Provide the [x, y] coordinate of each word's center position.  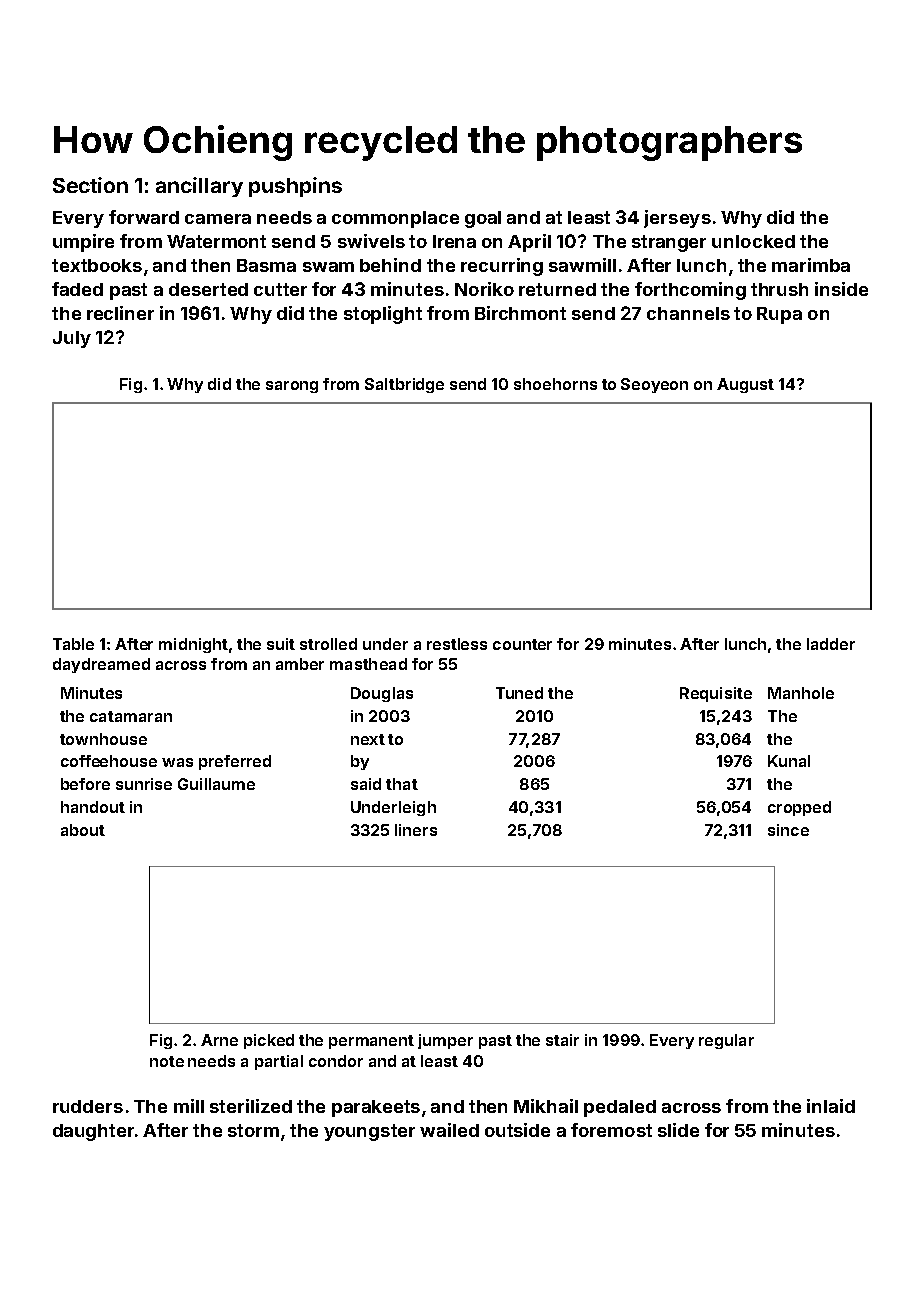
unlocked [753, 241]
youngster [369, 1132]
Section [90, 185]
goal [483, 219]
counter [522, 644]
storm [253, 1130]
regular [726, 1041]
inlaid [831, 1106]
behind [390, 265]
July [72, 339]
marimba [811, 265]
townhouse [103, 739]
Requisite [716, 694]
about [83, 830]
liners [416, 830]
